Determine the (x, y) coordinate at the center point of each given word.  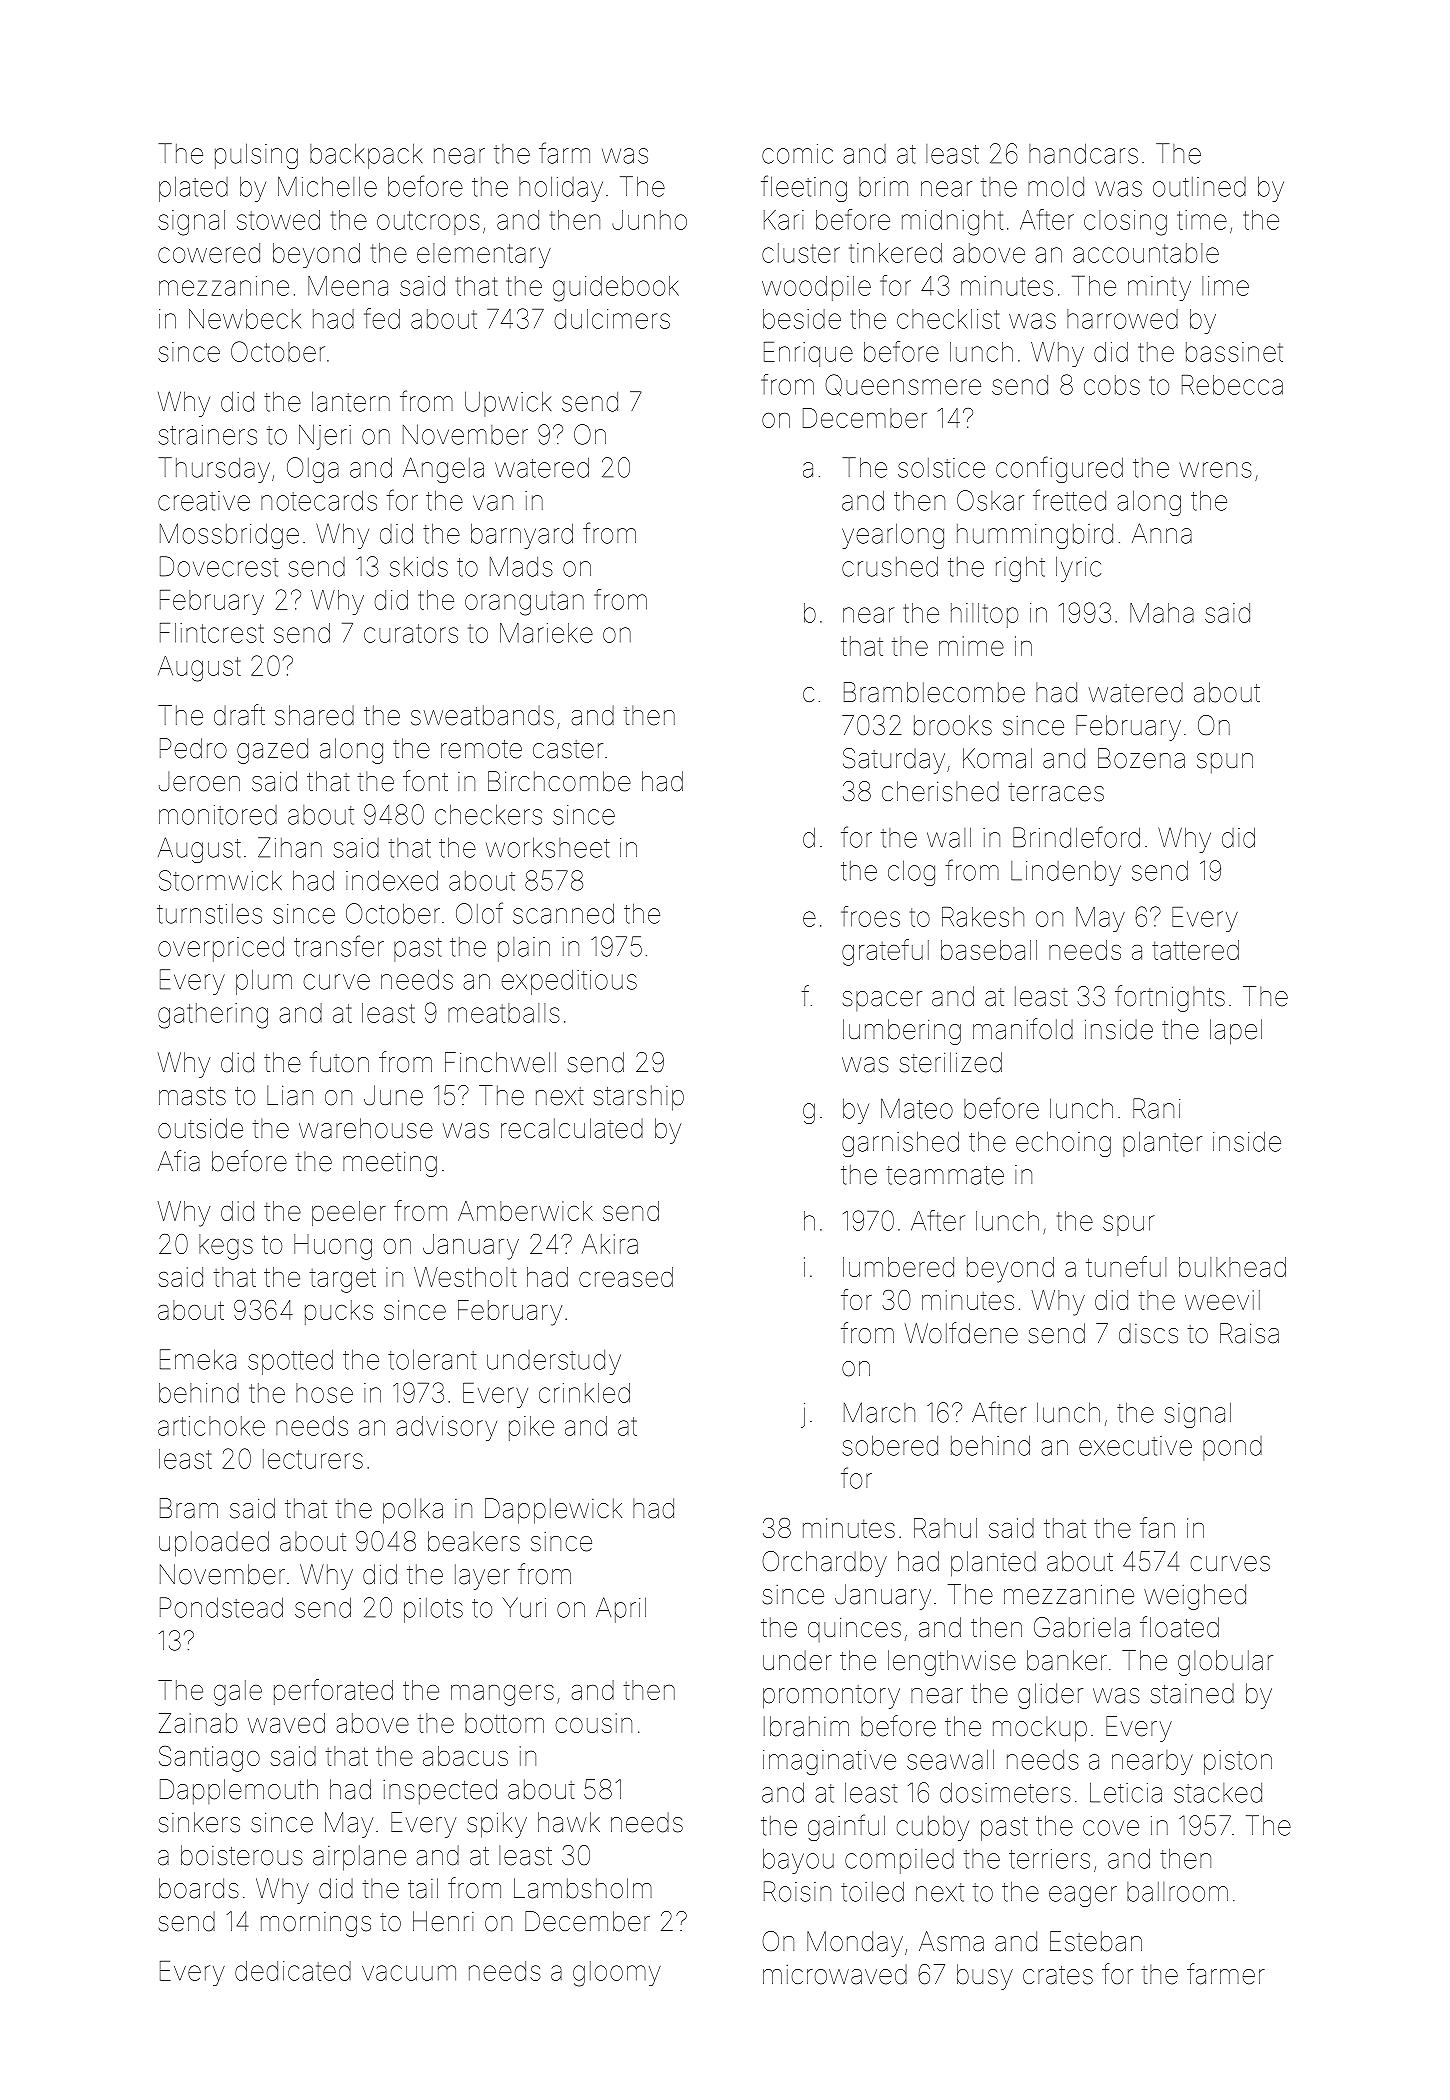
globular (1225, 1663)
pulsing (256, 156)
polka (413, 1511)
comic (797, 154)
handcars (1083, 153)
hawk (569, 1822)
